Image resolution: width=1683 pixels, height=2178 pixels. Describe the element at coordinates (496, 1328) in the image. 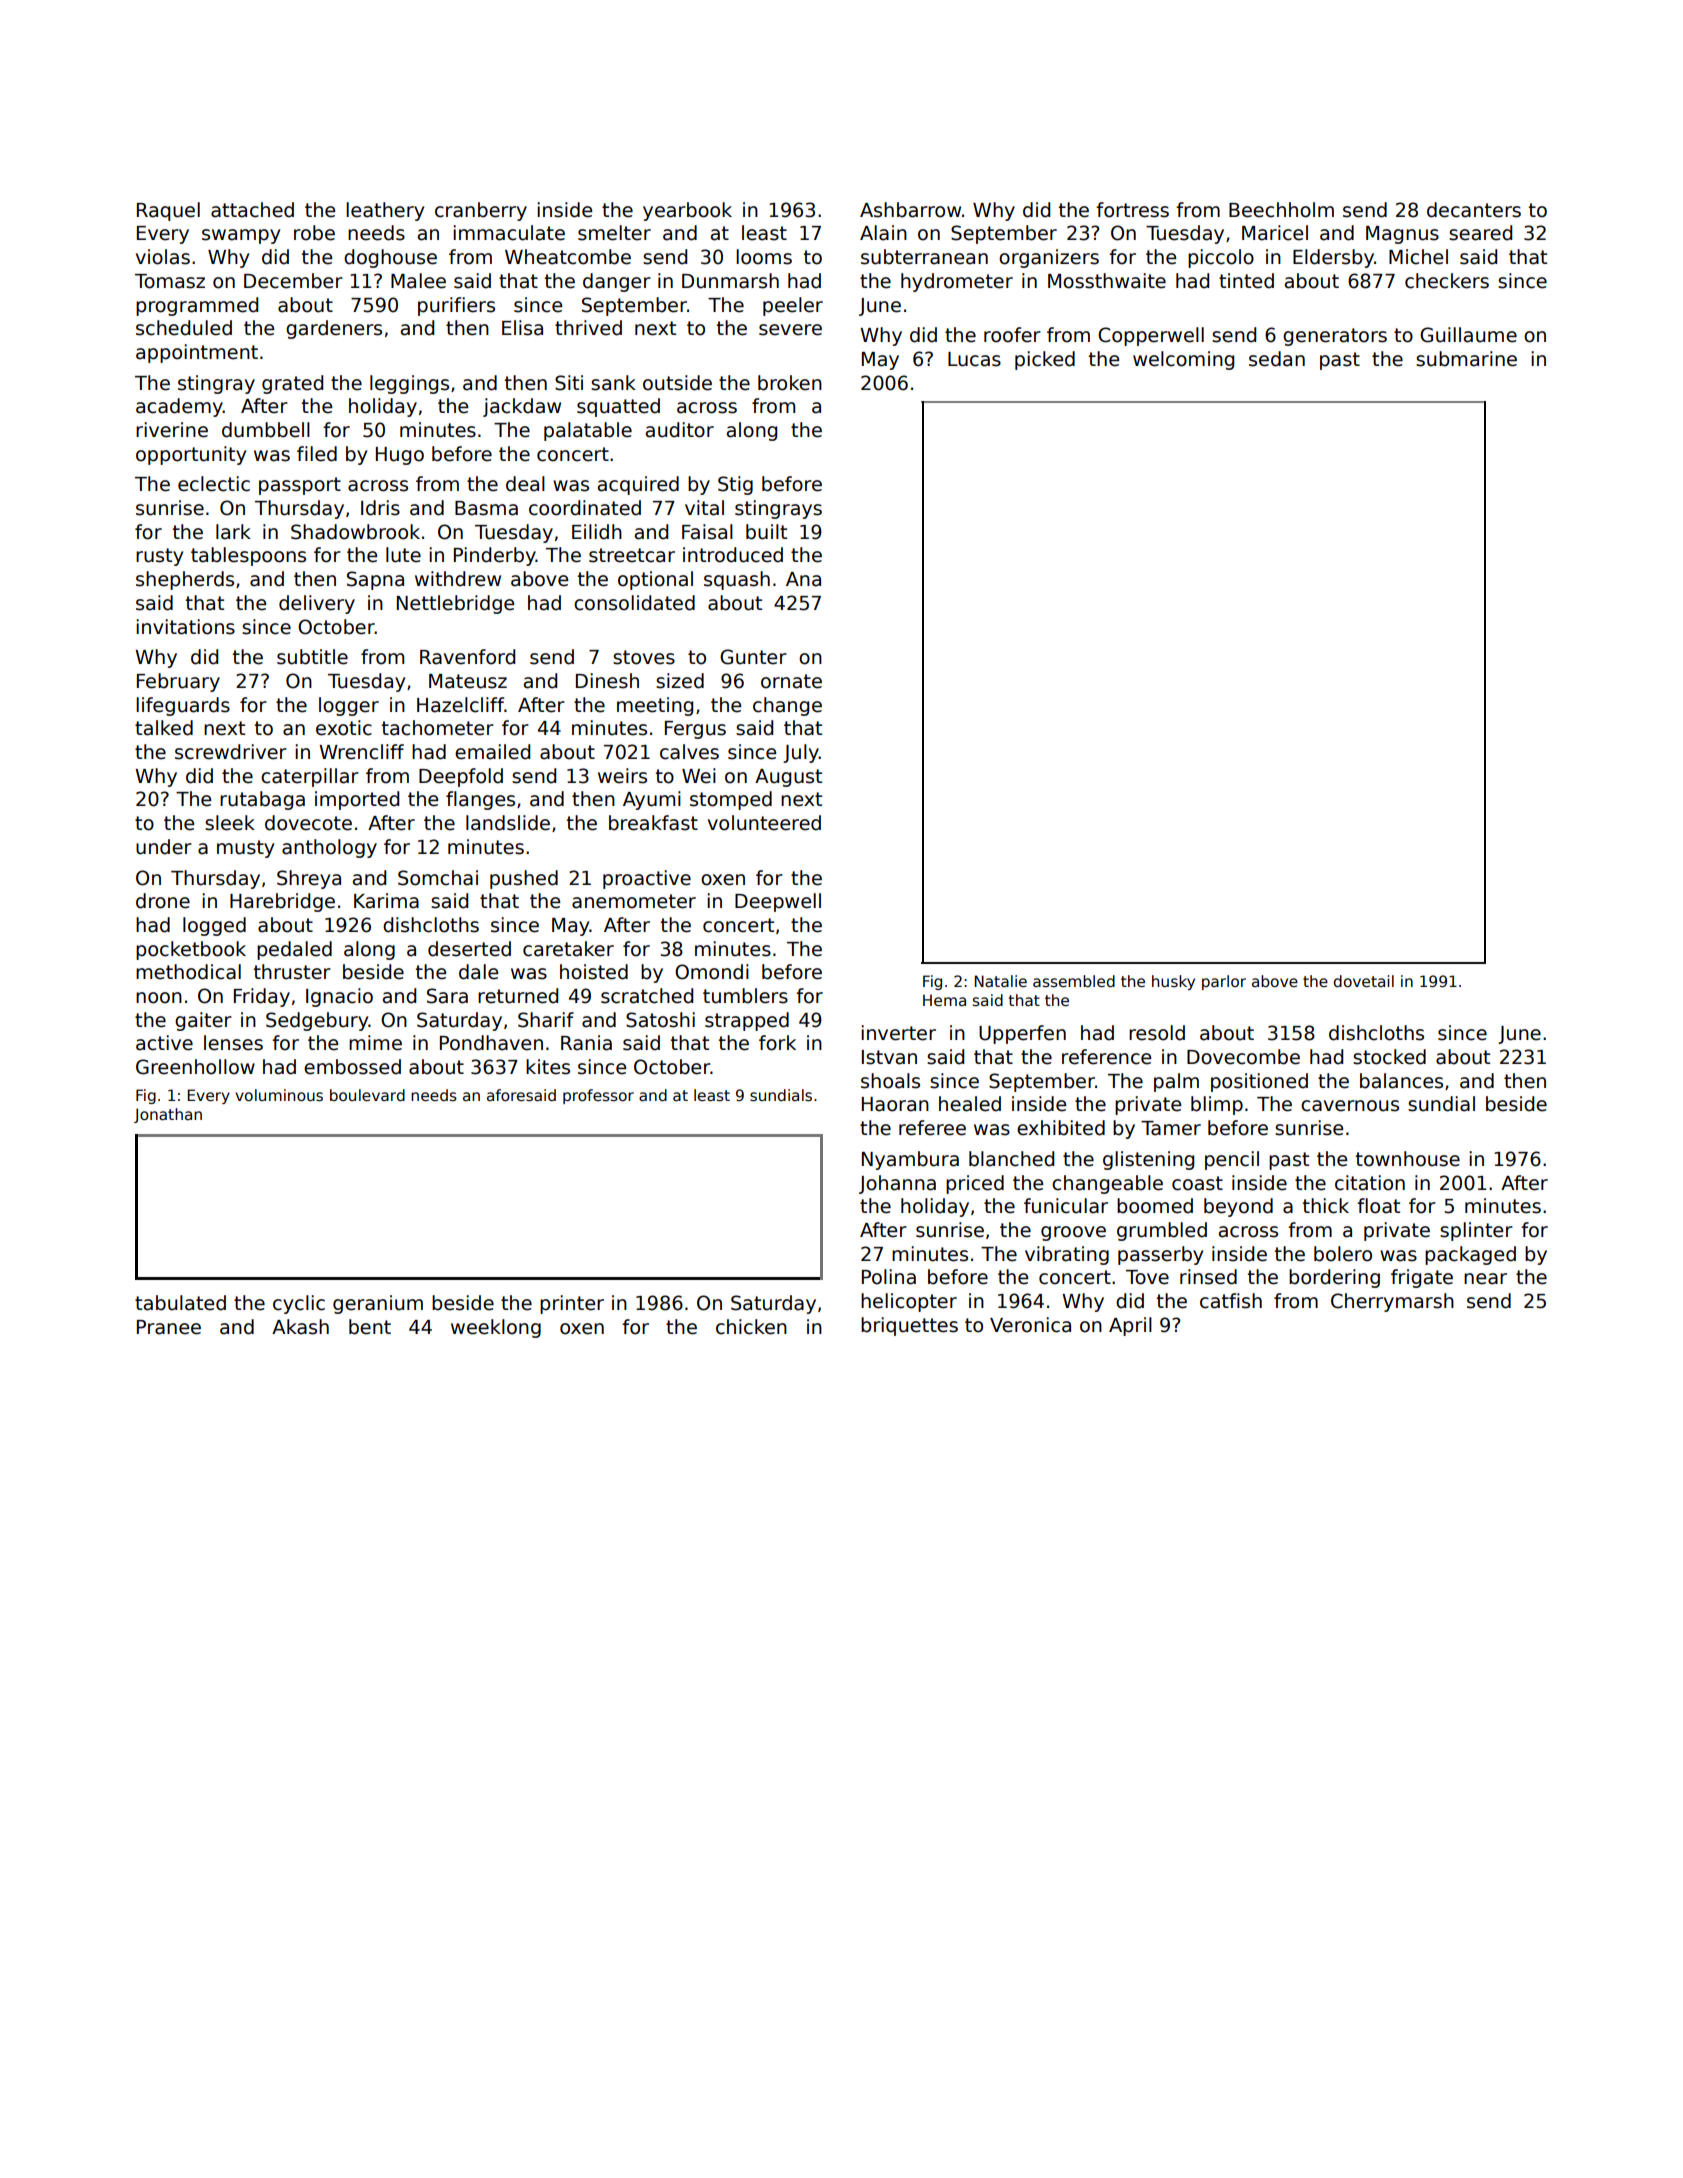

I see `weeklong` at that location.
